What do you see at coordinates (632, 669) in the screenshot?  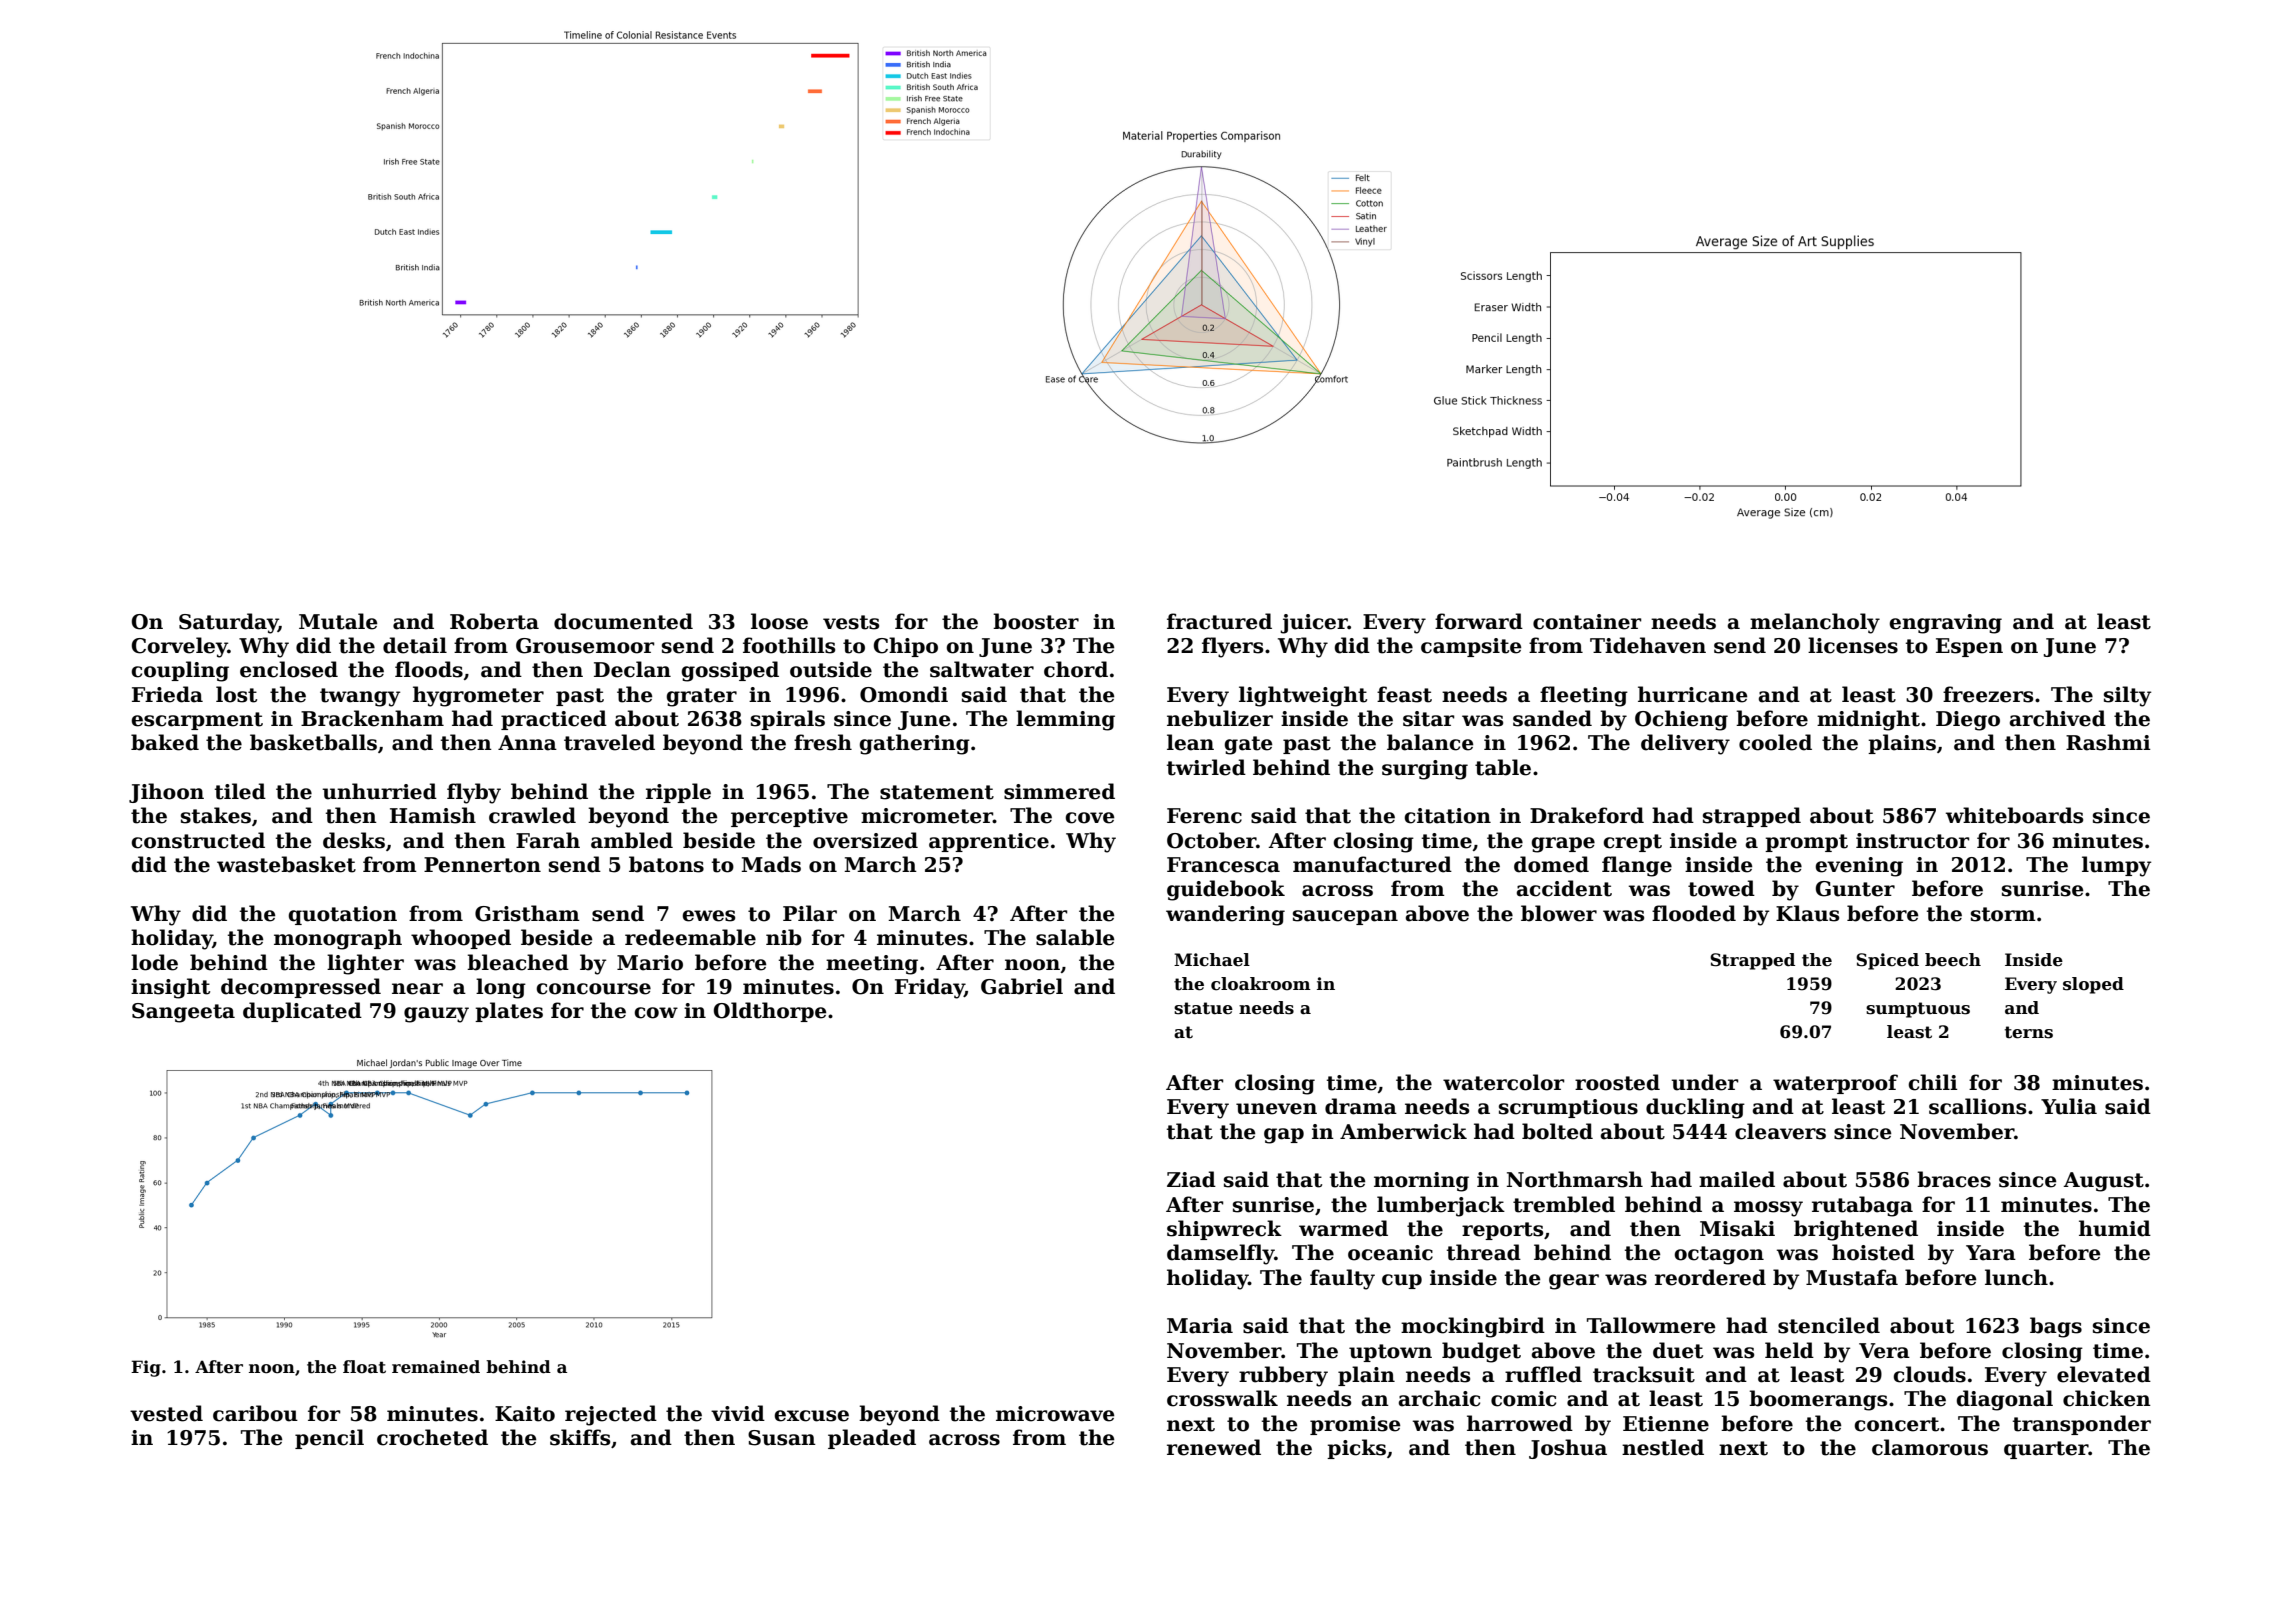 I see `Declan` at bounding box center [632, 669].
